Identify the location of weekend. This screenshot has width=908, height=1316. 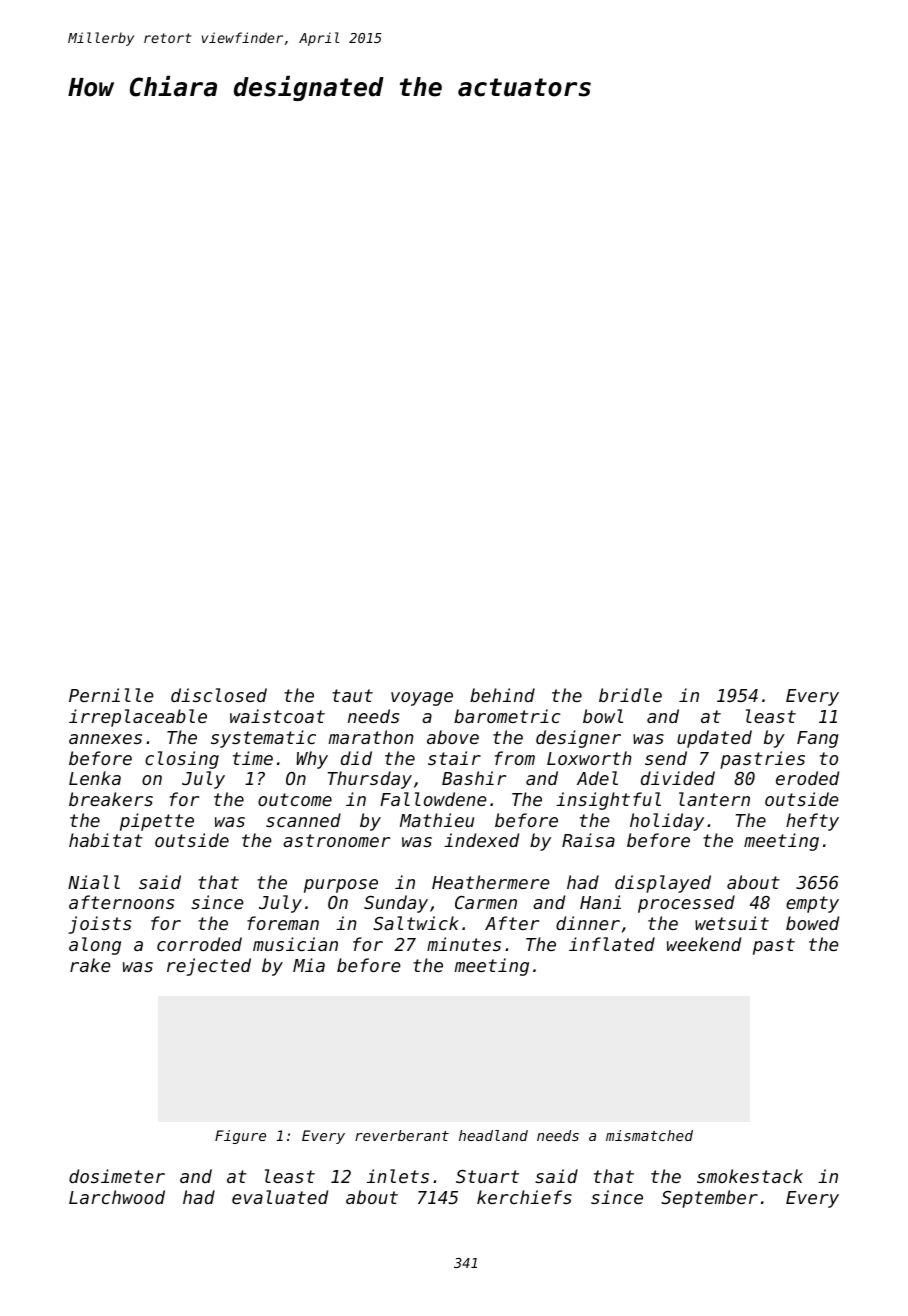
(704, 944).
